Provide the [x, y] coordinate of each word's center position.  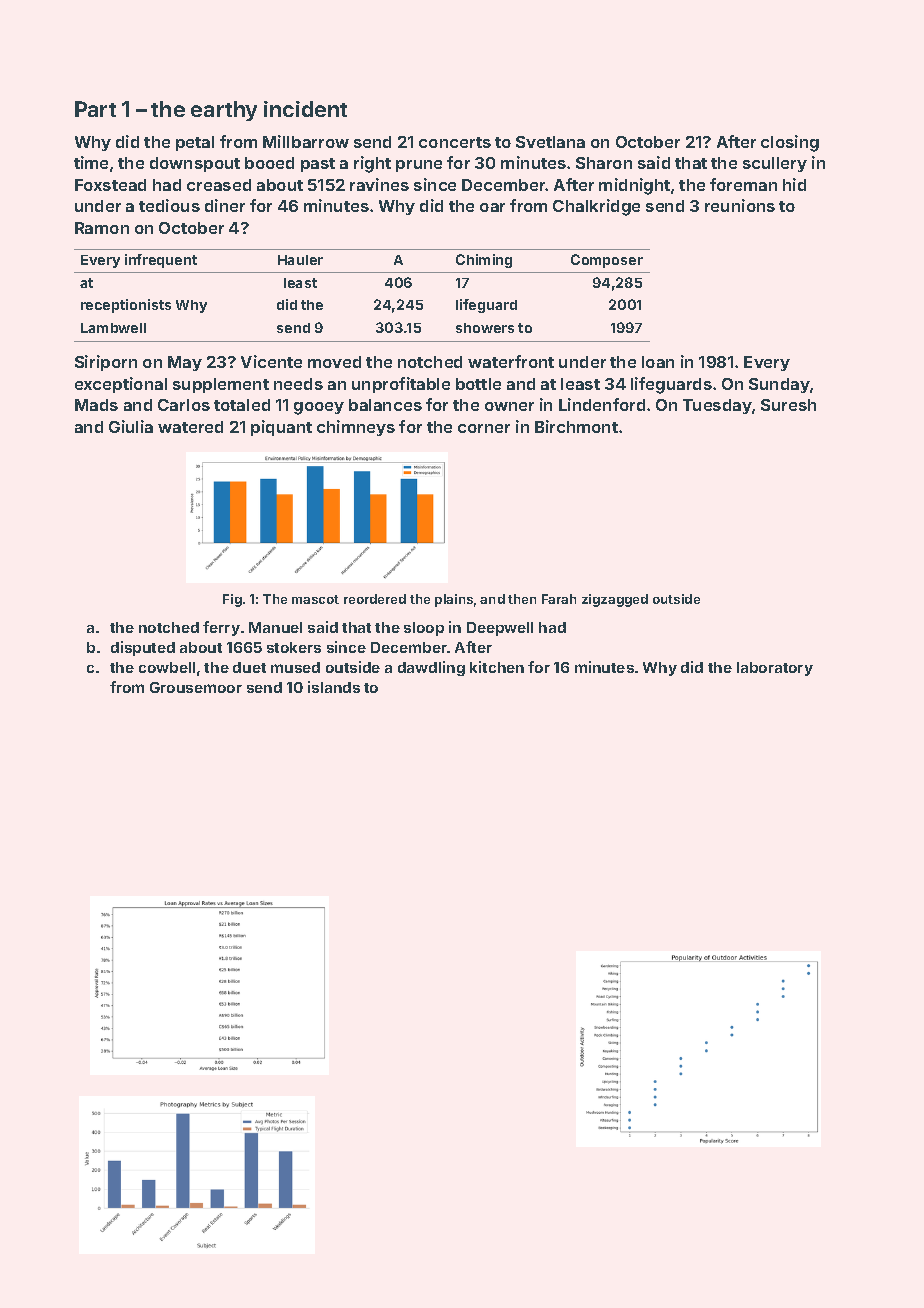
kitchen [497, 667]
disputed [143, 648]
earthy [224, 111]
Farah [559, 599]
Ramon [102, 228]
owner [509, 406]
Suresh [788, 405]
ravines [379, 184]
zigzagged [615, 600]
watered [190, 427]
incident [305, 109]
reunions [740, 205]
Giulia [131, 426]
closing [790, 143]
